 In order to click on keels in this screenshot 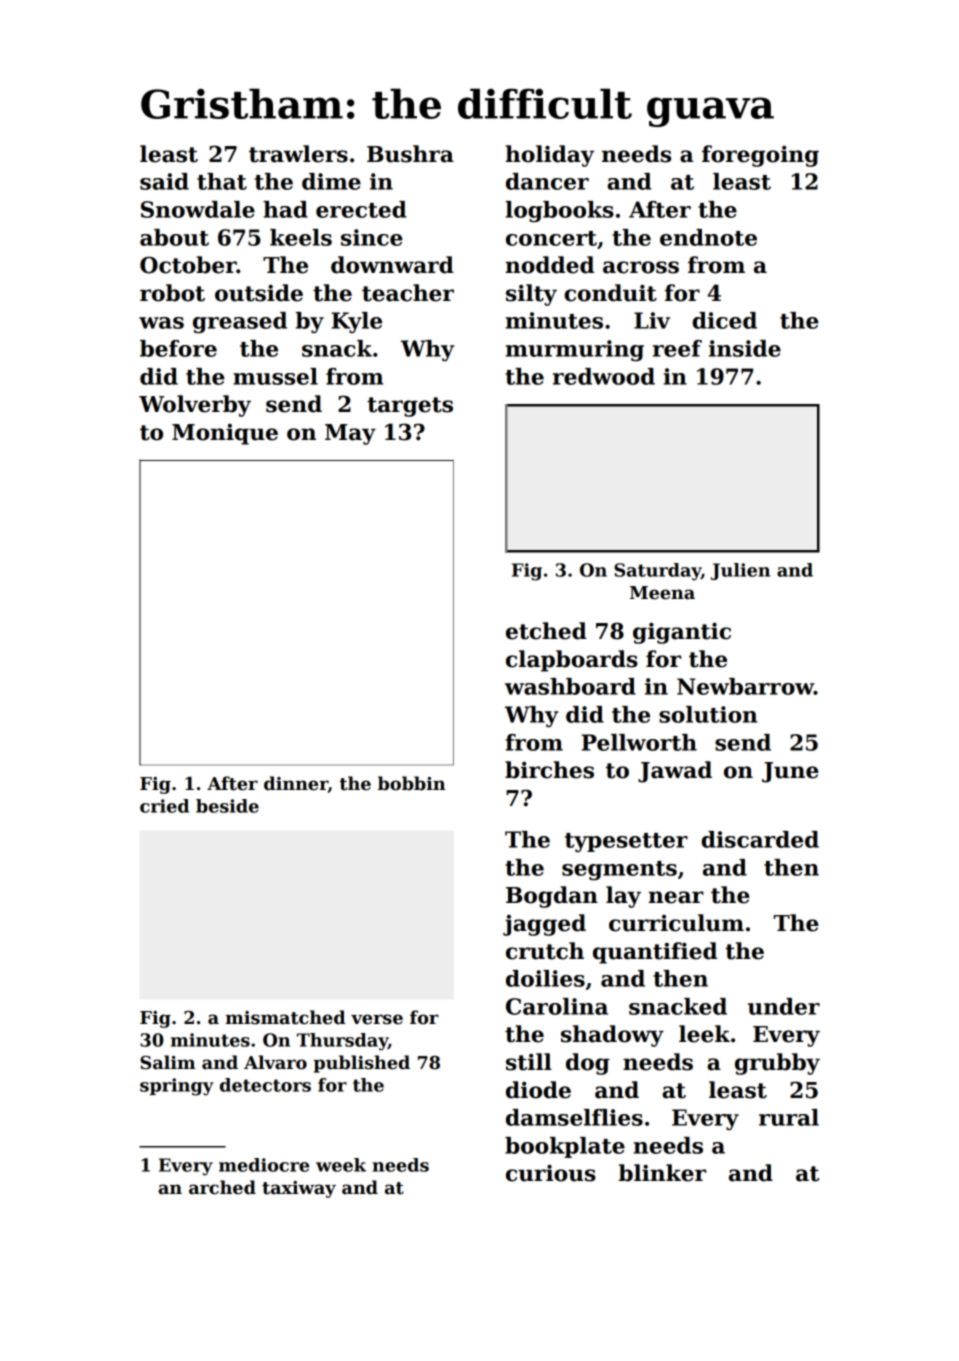, I will do `click(301, 237)`.
